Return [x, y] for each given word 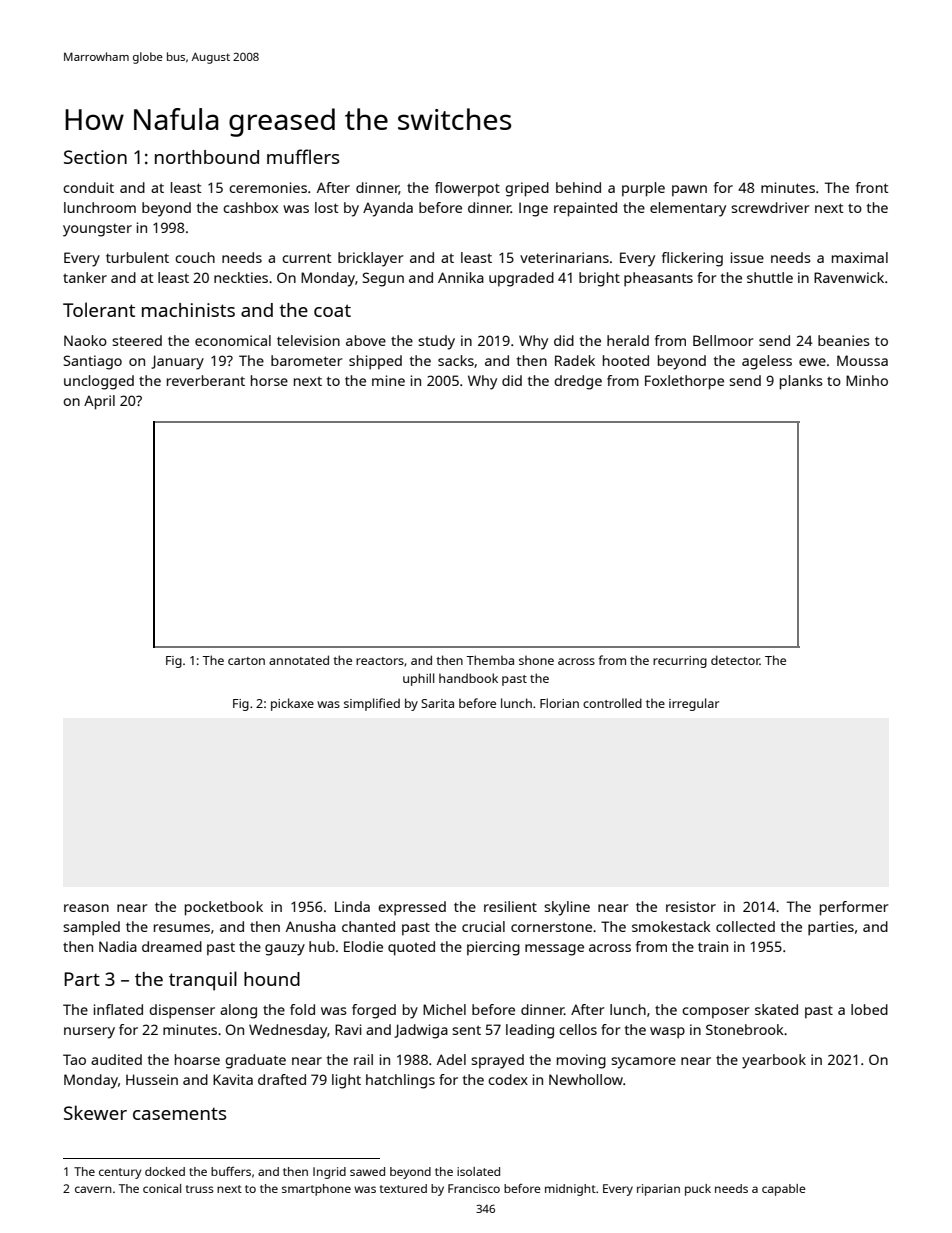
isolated [478, 1171]
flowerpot [467, 189]
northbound [207, 157]
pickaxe [292, 704]
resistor [691, 906]
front [872, 187]
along [238, 1011]
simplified [372, 704]
